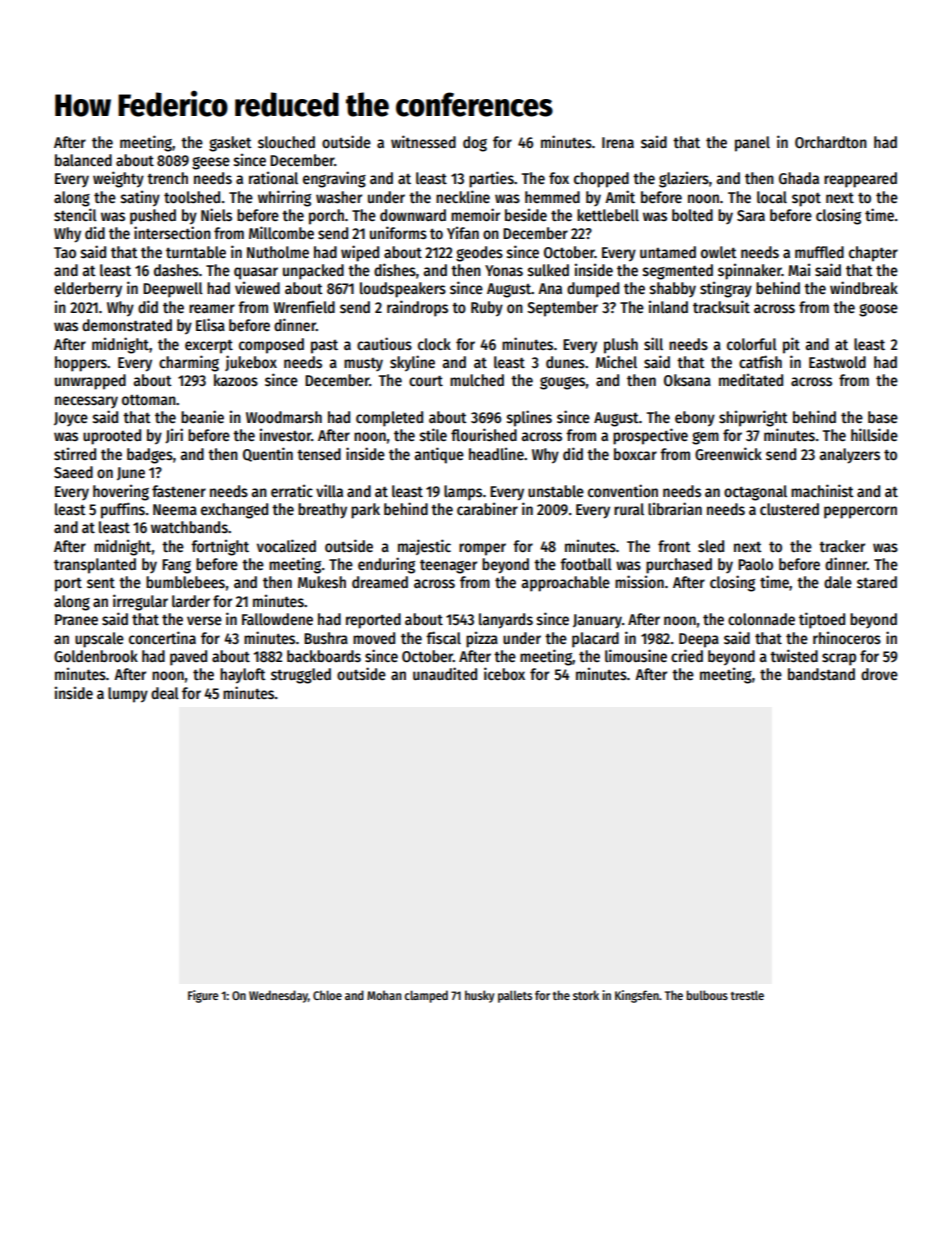 The width and height of the image is (952, 1233). What do you see at coordinates (257, 287) in the image?
I see `viewed` at bounding box center [257, 287].
